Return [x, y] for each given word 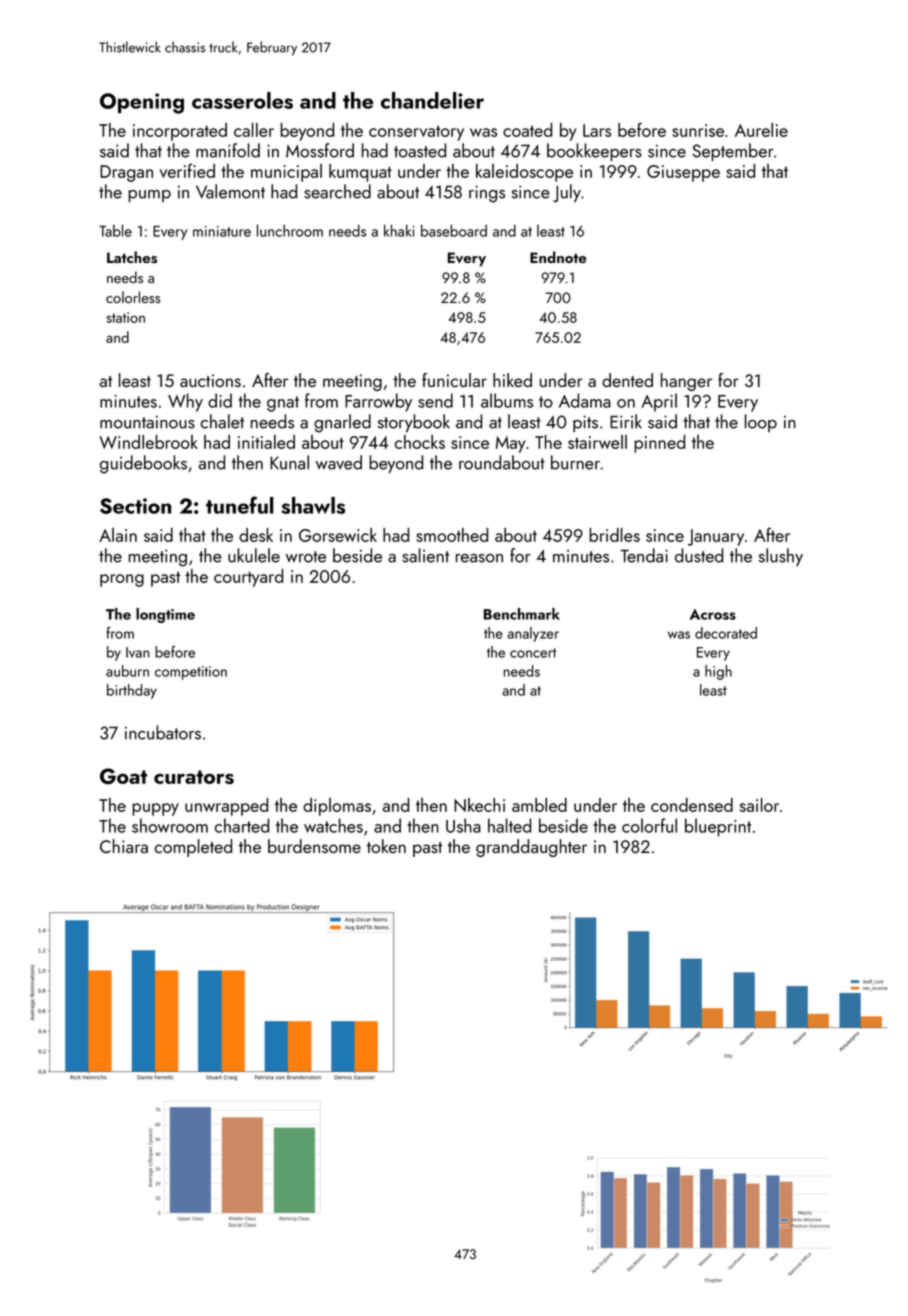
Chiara [124, 846]
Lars [597, 130]
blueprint [718, 827]
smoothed [452, 535]
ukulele [254, 555]
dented [627, 380]
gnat [283, 404]
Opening [142, 103]
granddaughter [531, 848]
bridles [614, 535]
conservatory [416, 133]
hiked [512, 380]
